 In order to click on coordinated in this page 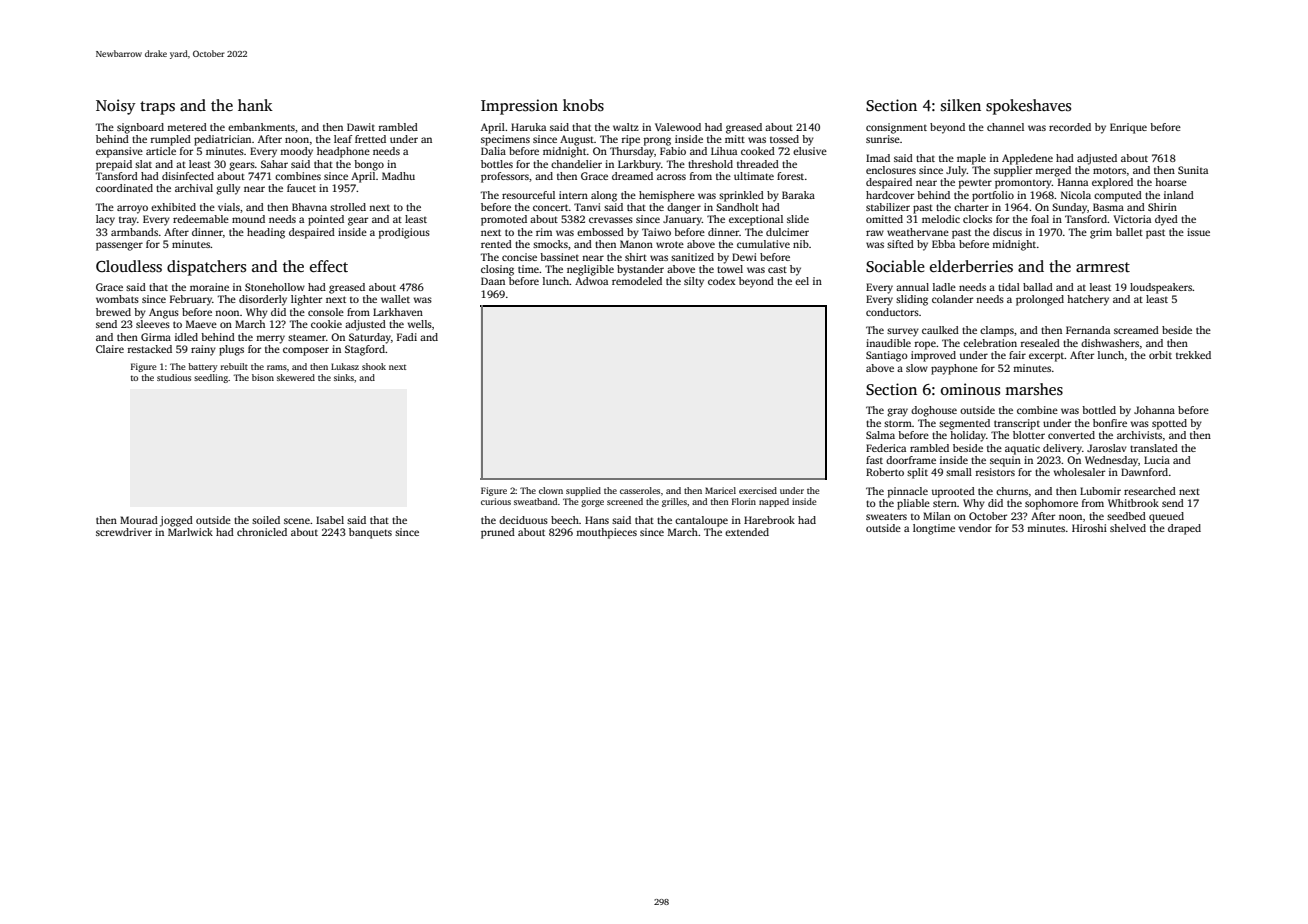, I will do `click(124, 188)`.
